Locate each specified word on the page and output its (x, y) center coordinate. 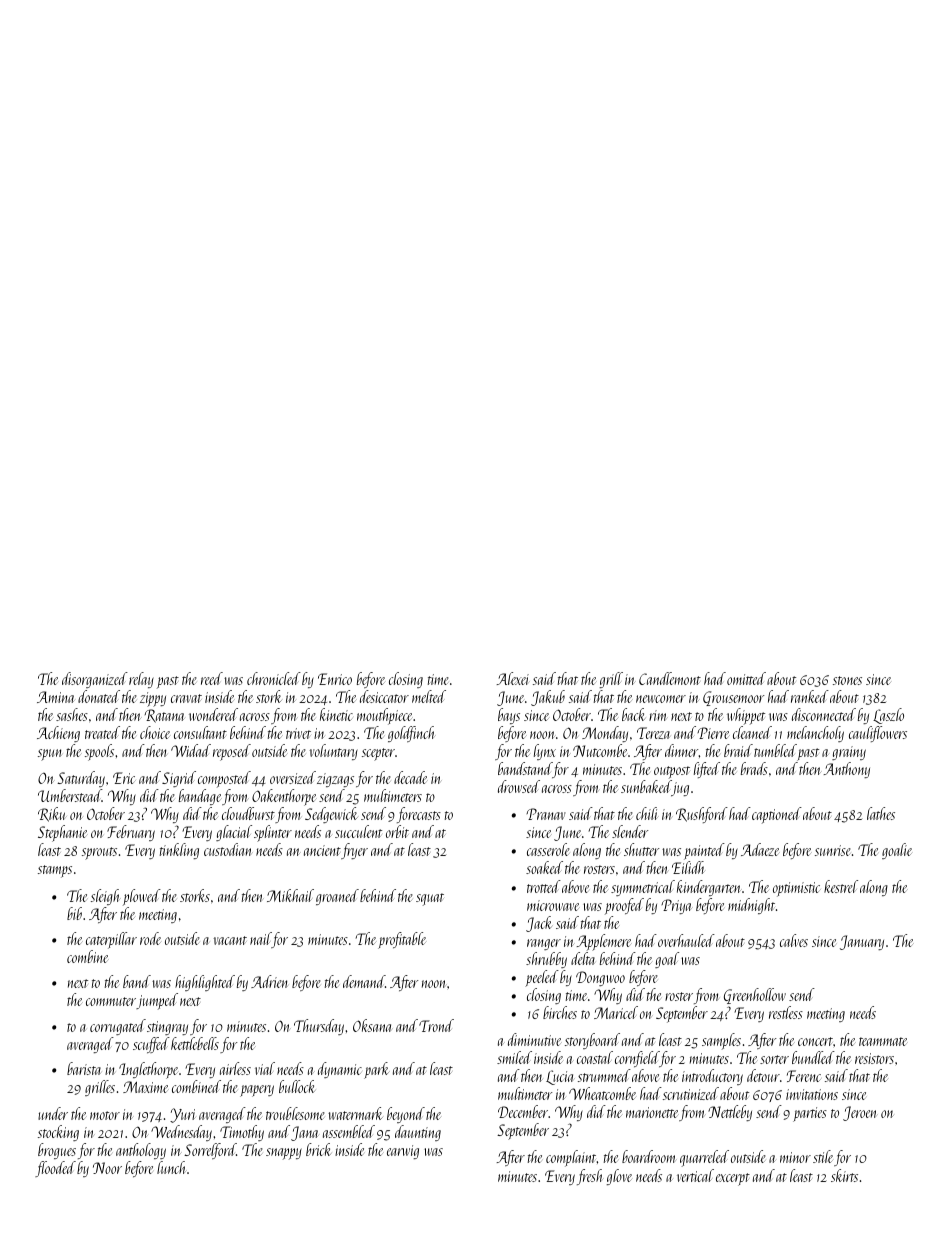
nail (261, 940)
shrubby (546, 960)
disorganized (95, 680)
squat (430, 899)
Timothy (242, 1133)
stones (847, 680)
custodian (227, 849)
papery (257, 1091)
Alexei (512, 678)
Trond (436, 1025)
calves (794, 940)
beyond (406, 1115)
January (862, 942)
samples (721, 1041)
